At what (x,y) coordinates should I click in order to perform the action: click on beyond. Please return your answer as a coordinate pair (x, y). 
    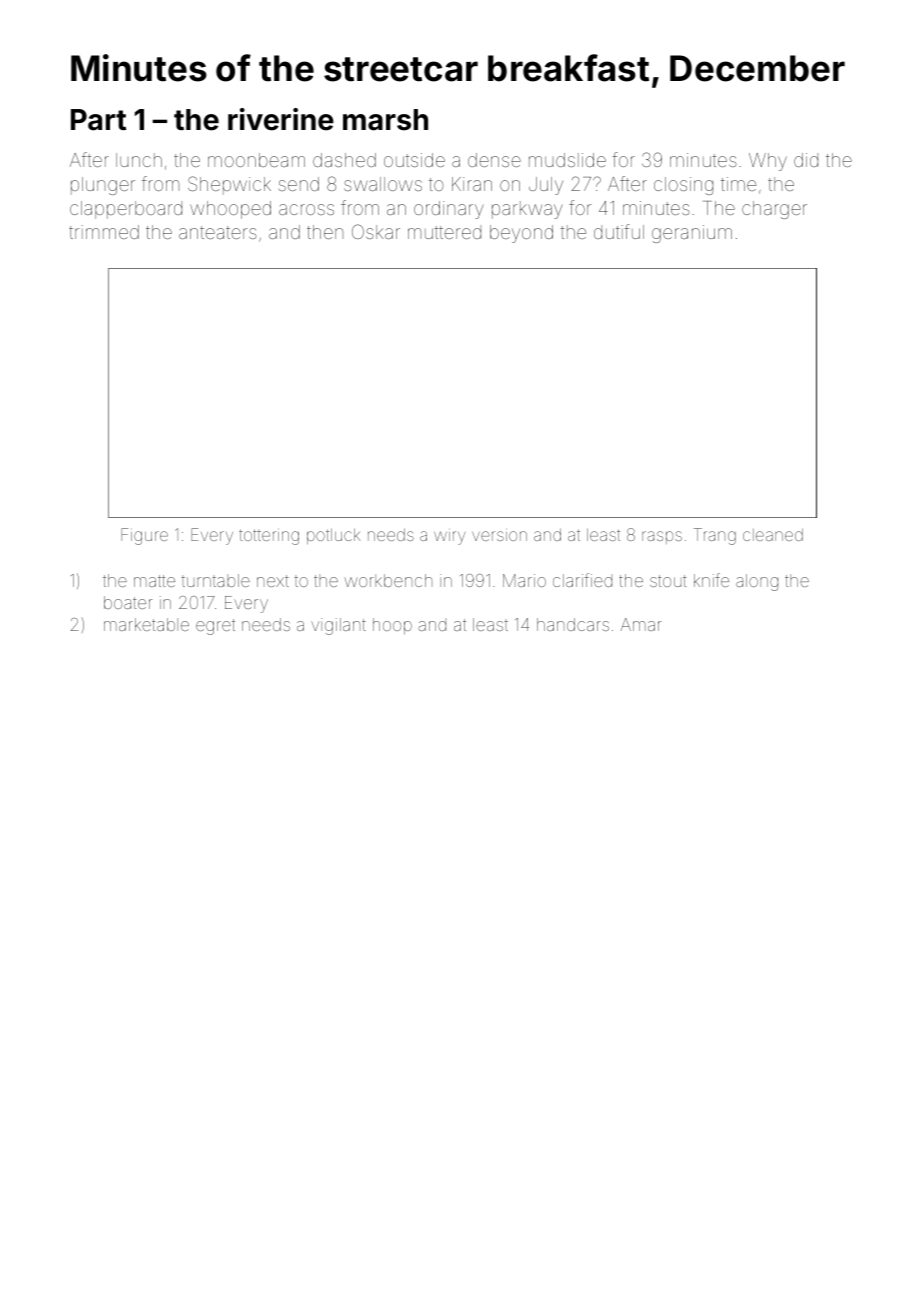
    Looking at the image, I should click on (521, 234).
